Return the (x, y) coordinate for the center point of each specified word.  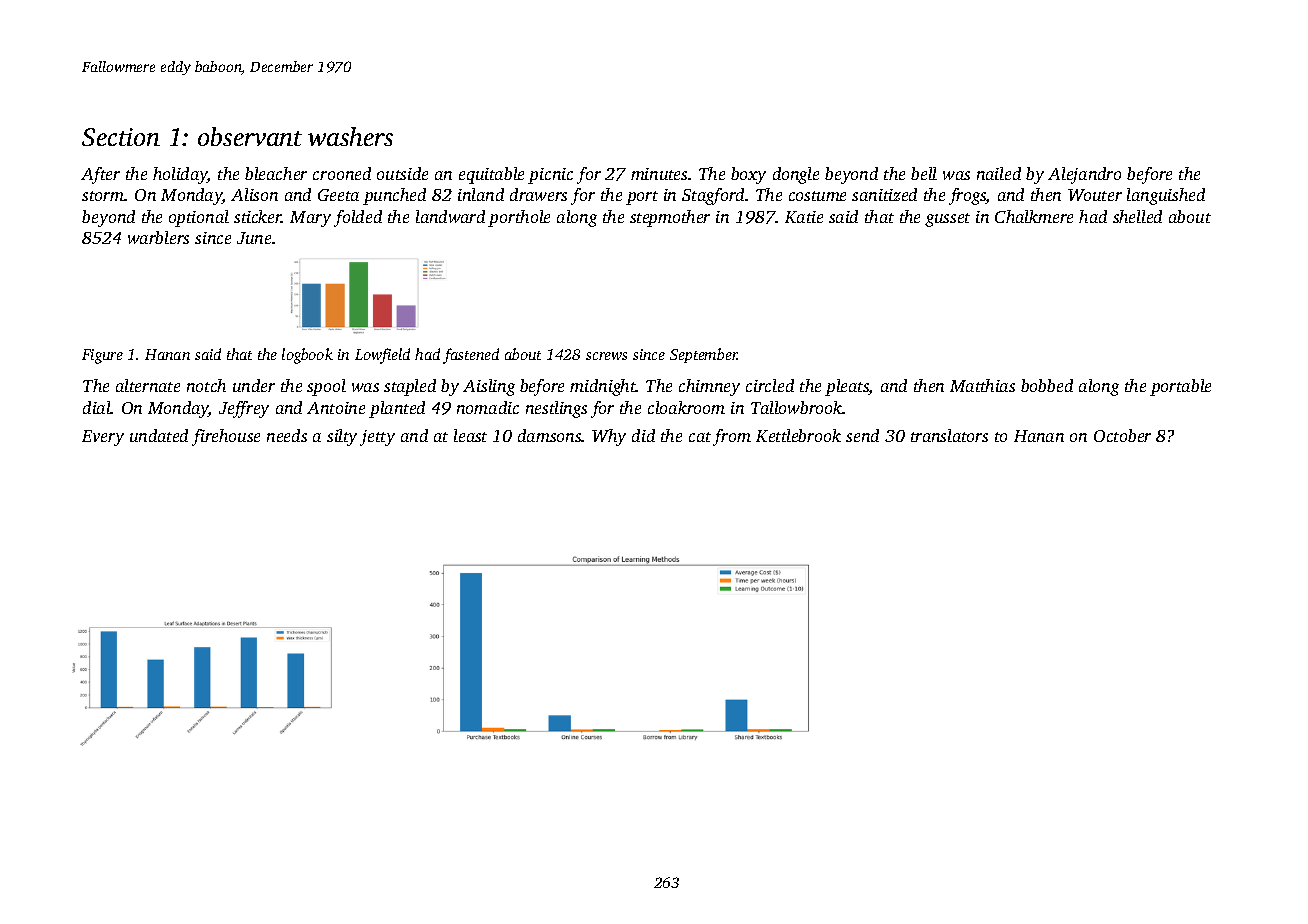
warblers (158, 237)
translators (949, 435)
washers (350, 136)
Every (103, 438)
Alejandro (1084, 175)
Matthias (982, 385)
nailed (999, 173)
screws (606, 356)
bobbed (1047, 385)
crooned (342, 173)
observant (250, 136)
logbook (307, 356)
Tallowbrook (797, 407)
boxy (748, 175)
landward (450, 216)
